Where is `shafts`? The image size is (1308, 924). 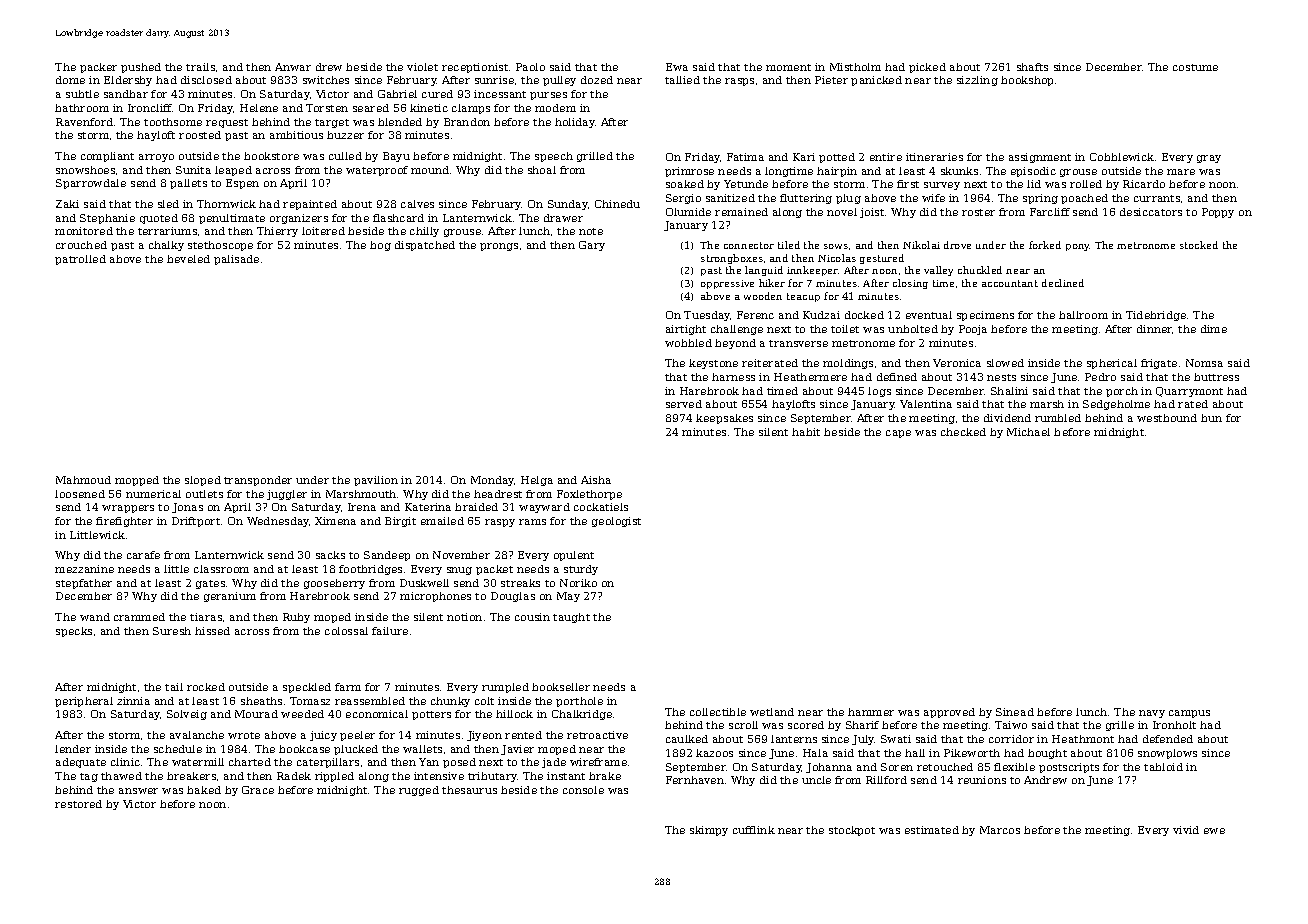
shafts is located at coordinates (1032, 67).
